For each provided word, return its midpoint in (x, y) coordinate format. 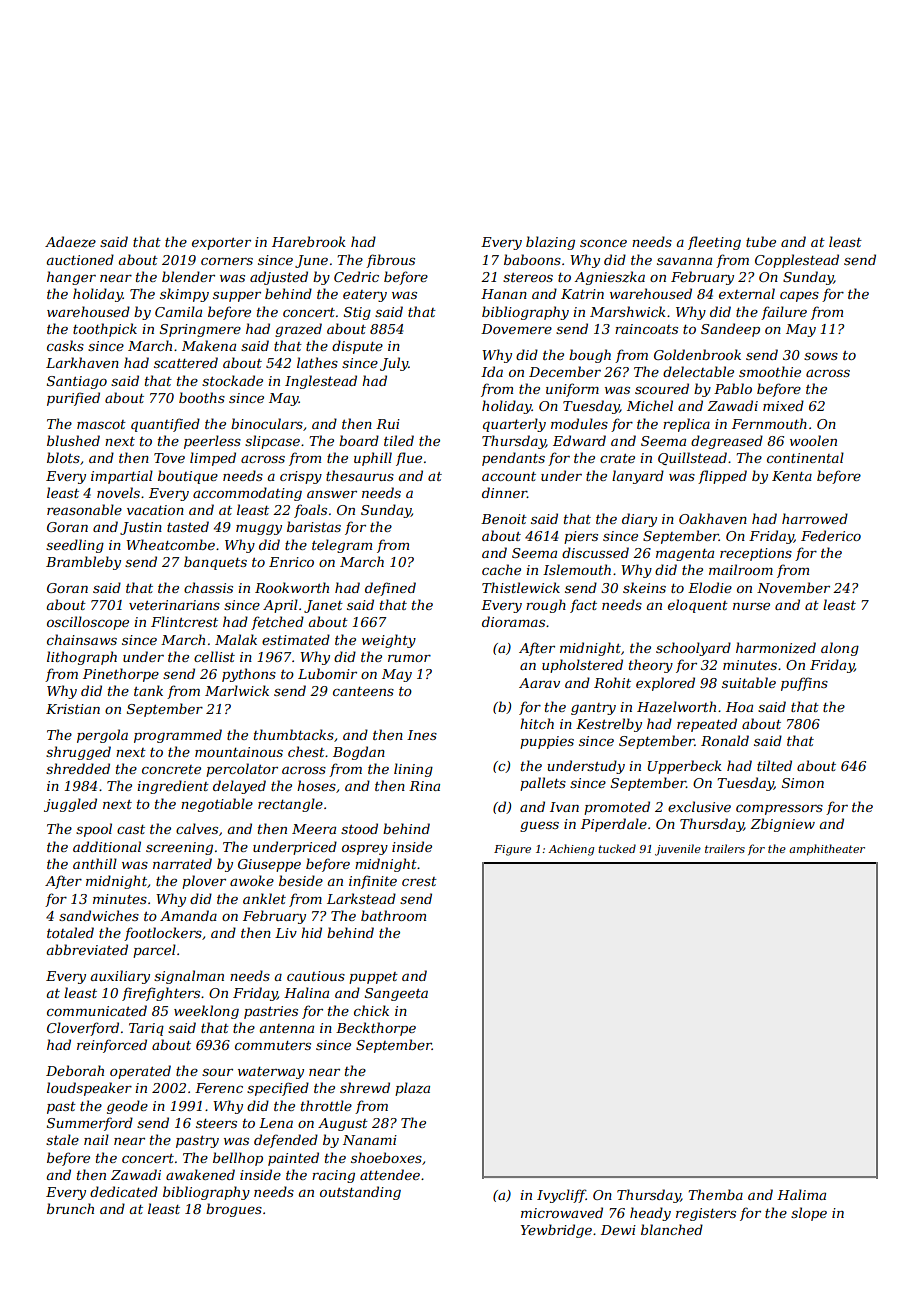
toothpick (105, 330)
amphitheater (827, 849)
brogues (234, 1210)
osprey (365, 849)
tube (761, 241)
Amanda (188, 915)
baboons (532, 259)
